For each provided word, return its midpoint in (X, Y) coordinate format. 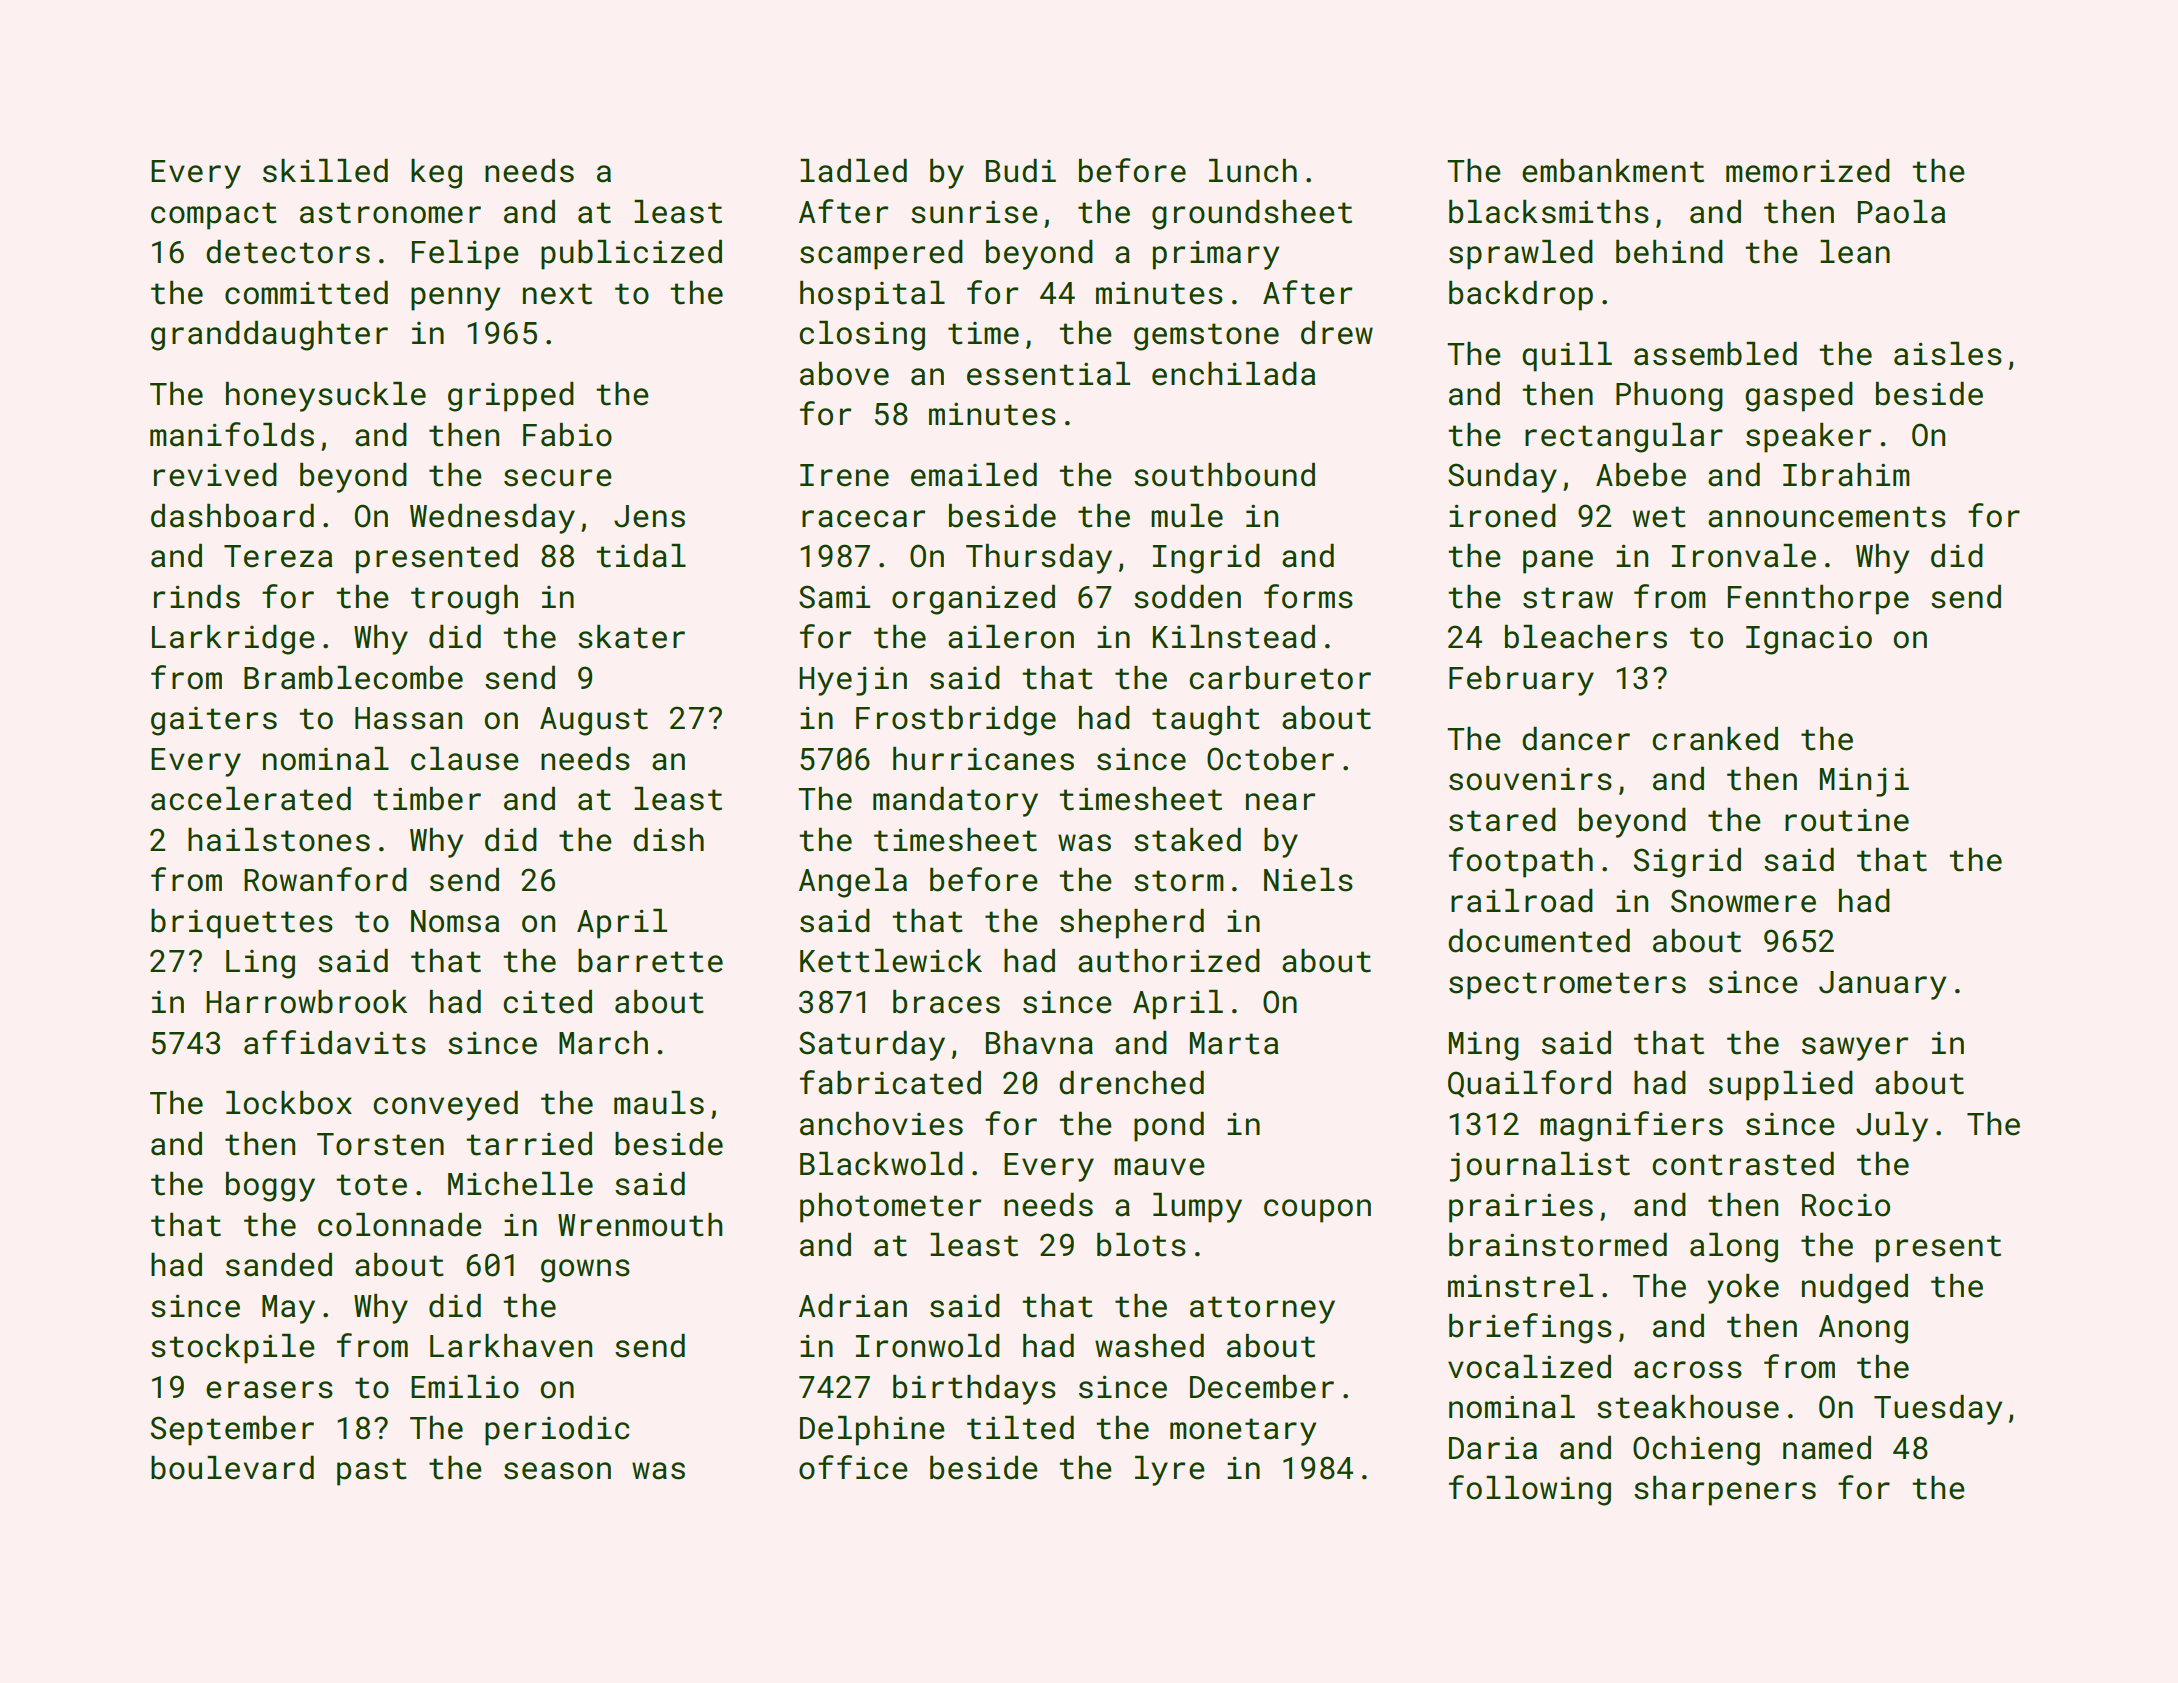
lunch (1253, 171)
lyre (1170, 1471)
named (1827, 1448)
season (557, 1471)
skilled (325, 171)
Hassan (408, 718)
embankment (1613, 171)
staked (1187, 840)
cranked (1715, 739)
